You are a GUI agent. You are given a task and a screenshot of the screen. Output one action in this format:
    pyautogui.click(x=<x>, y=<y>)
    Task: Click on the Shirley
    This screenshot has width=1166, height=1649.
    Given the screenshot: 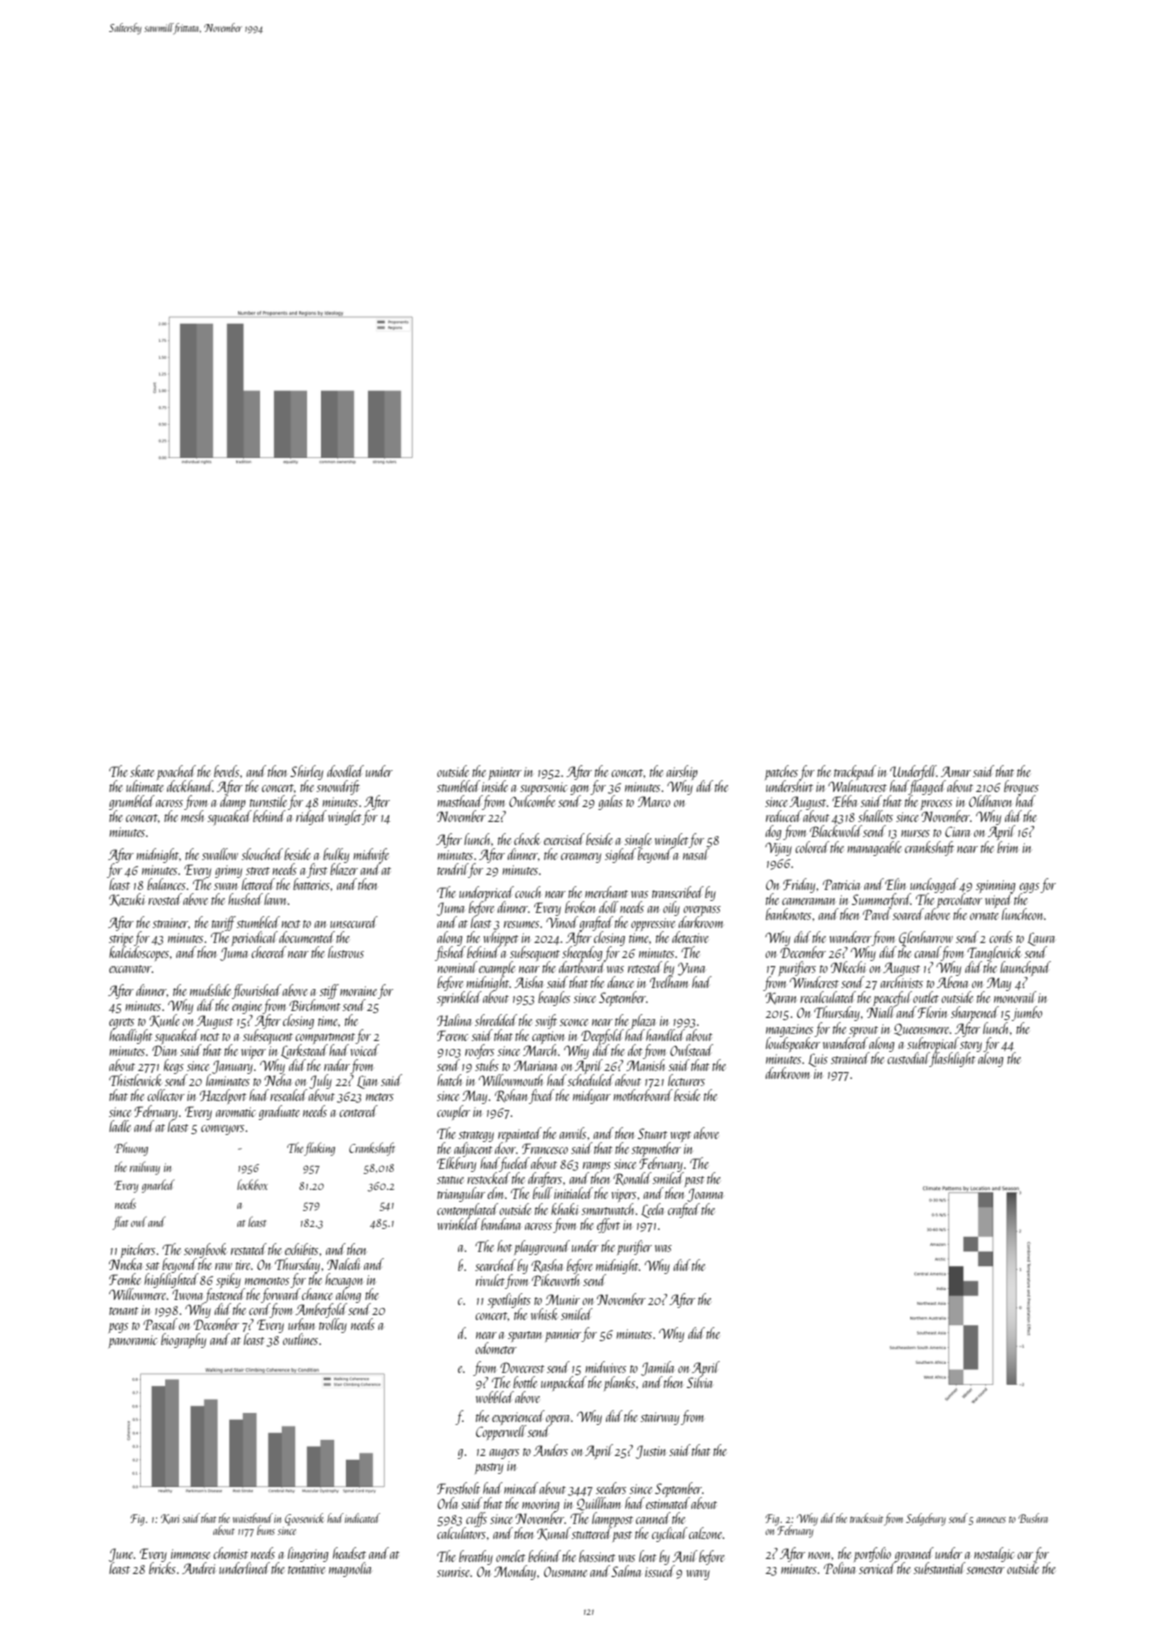 What is the action you would take?
    pyautogui.click(x=306, y=772)
